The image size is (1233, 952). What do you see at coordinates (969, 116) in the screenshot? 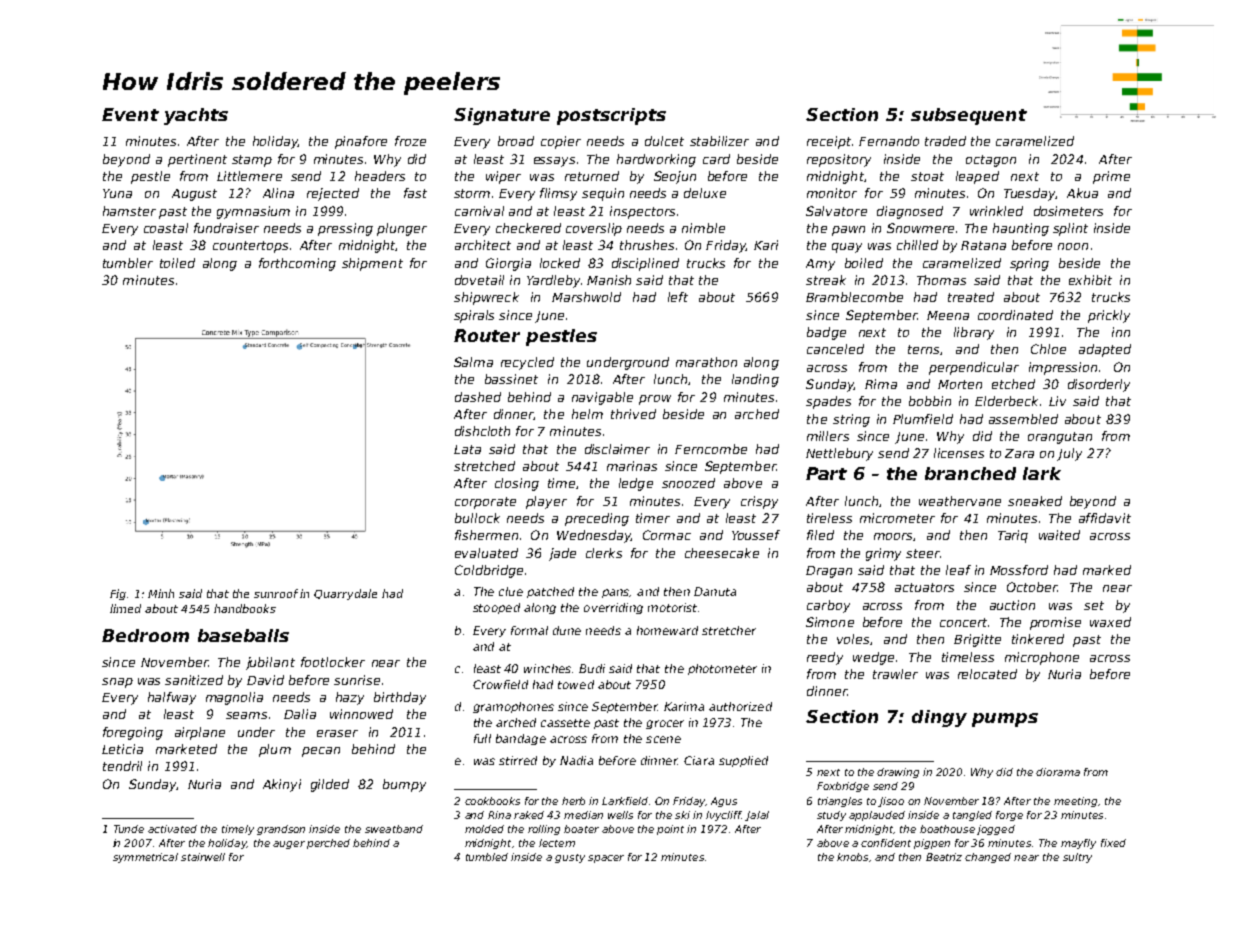
I see `subsequent` at bounding box center [969, 116].
